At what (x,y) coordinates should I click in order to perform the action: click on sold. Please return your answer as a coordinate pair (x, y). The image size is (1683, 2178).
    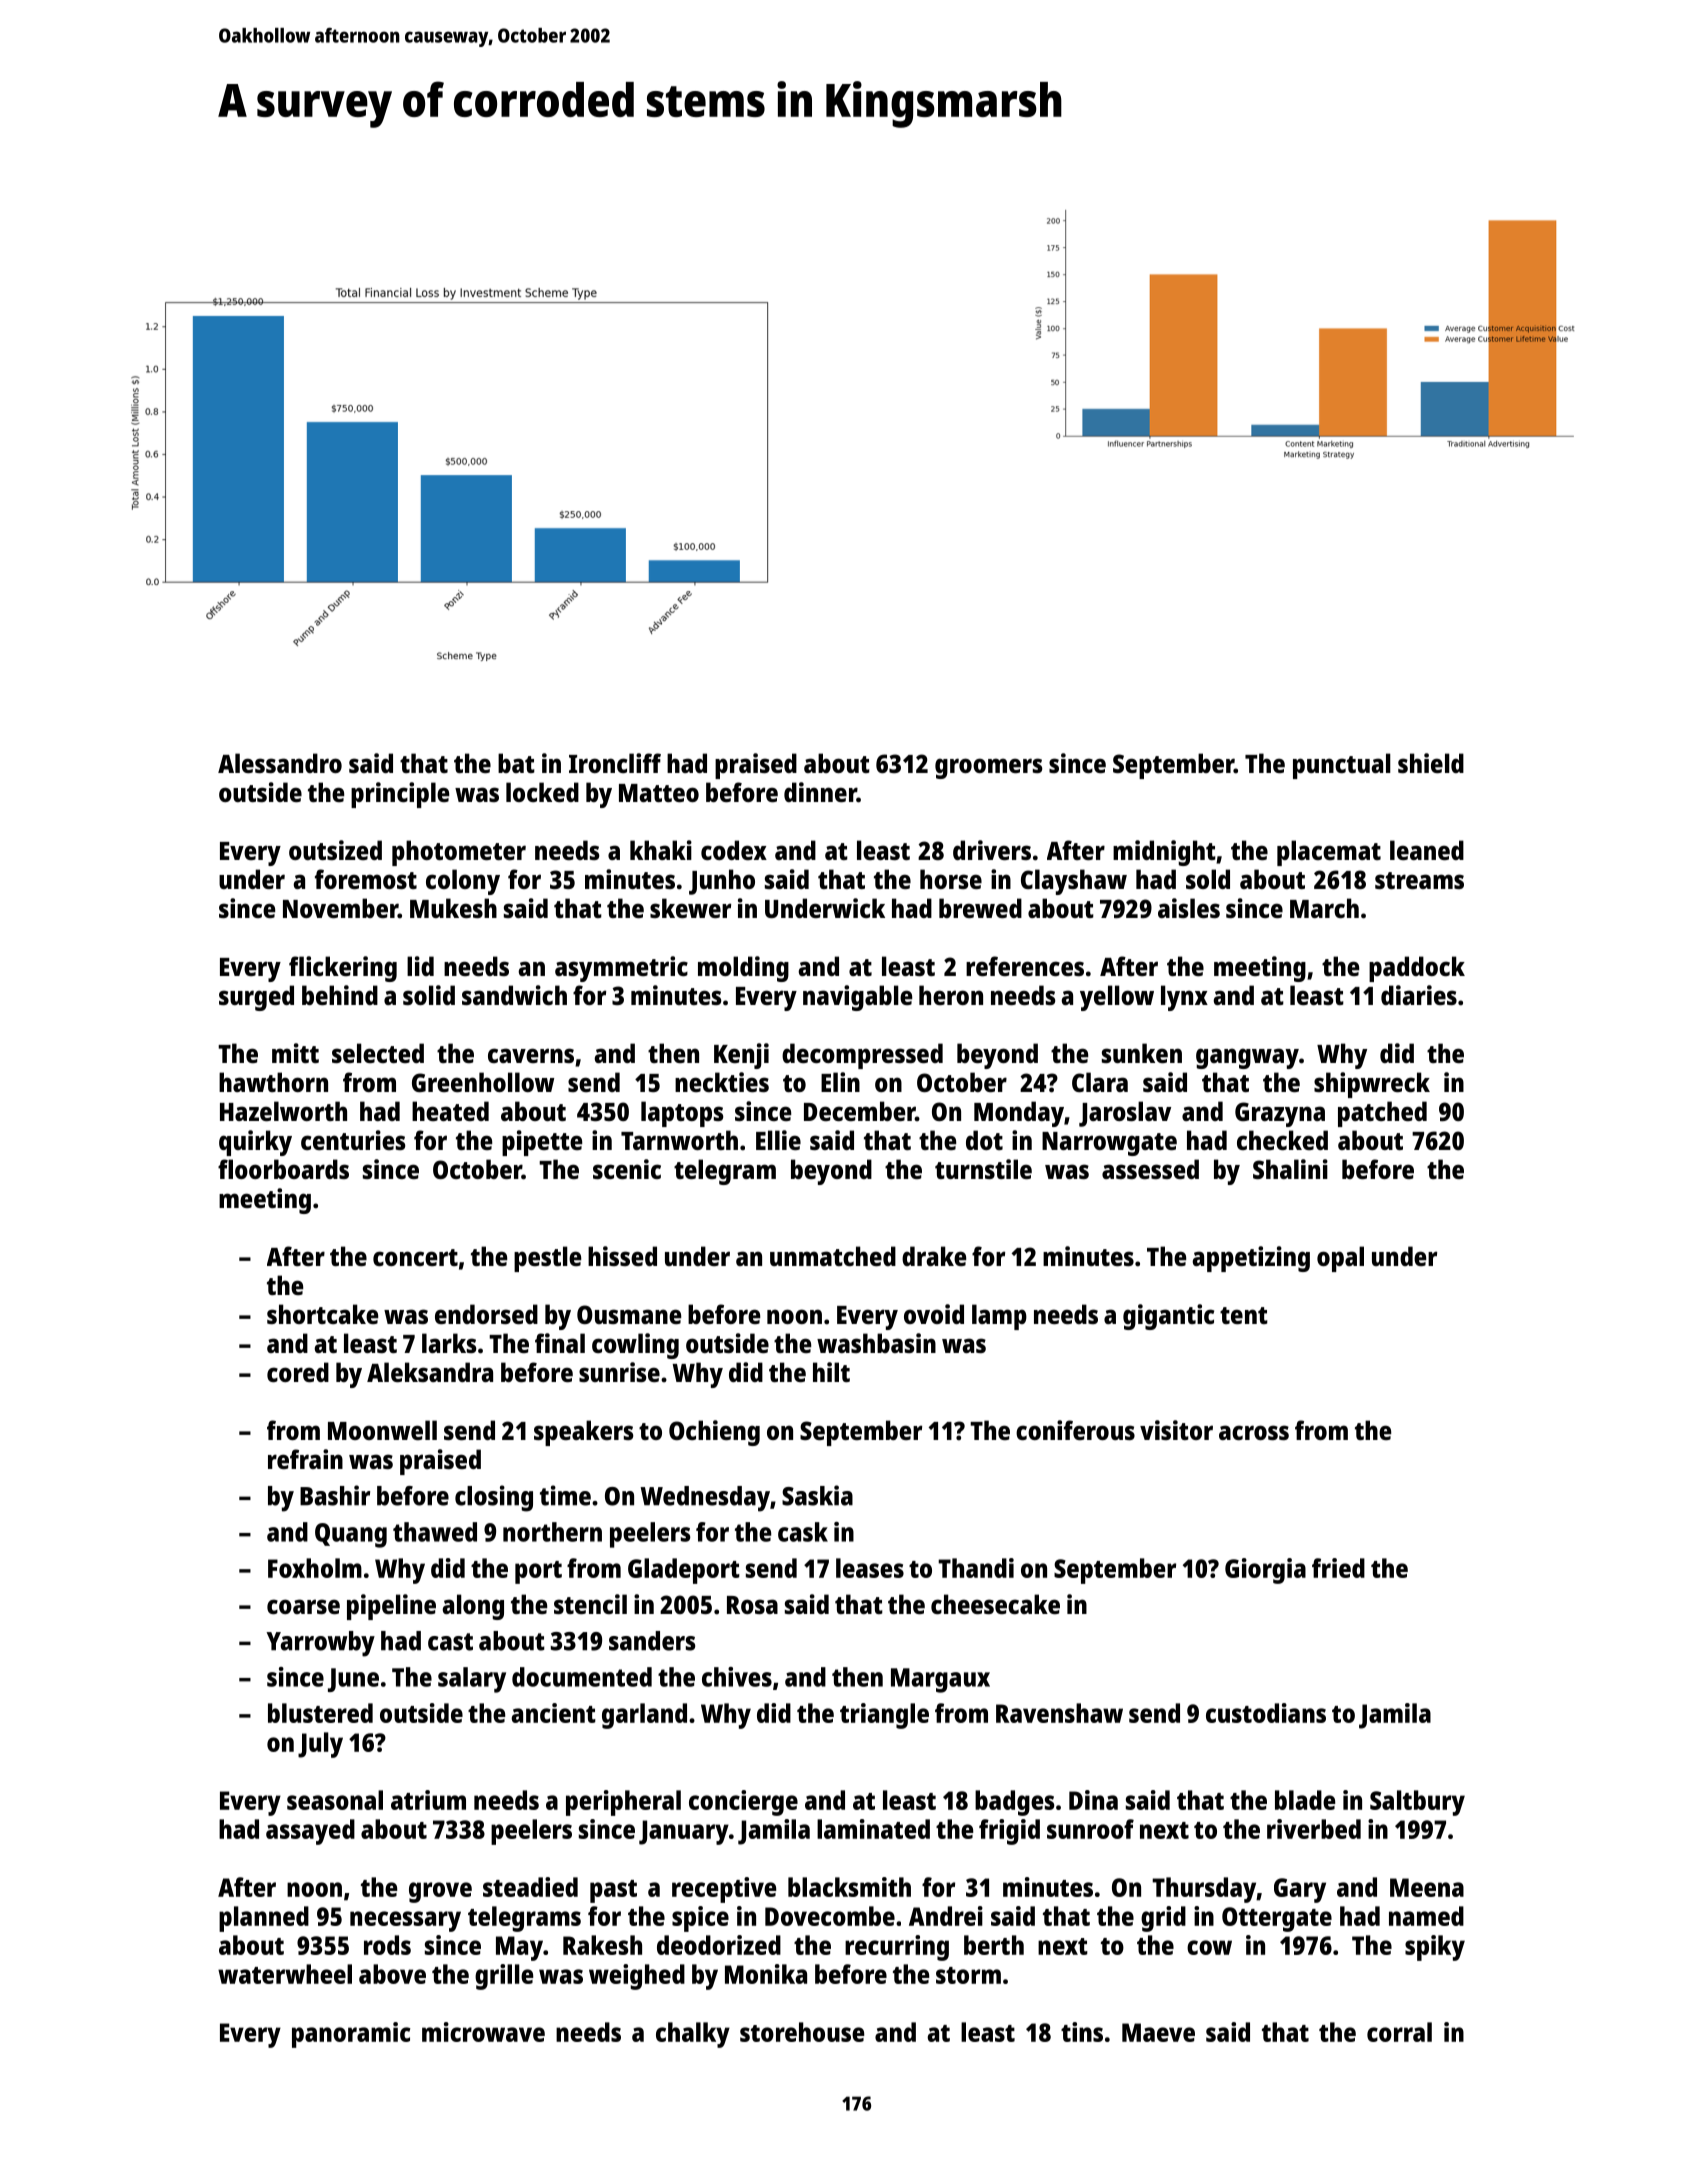
    Looking at the image, I should click on (1208, 879).
